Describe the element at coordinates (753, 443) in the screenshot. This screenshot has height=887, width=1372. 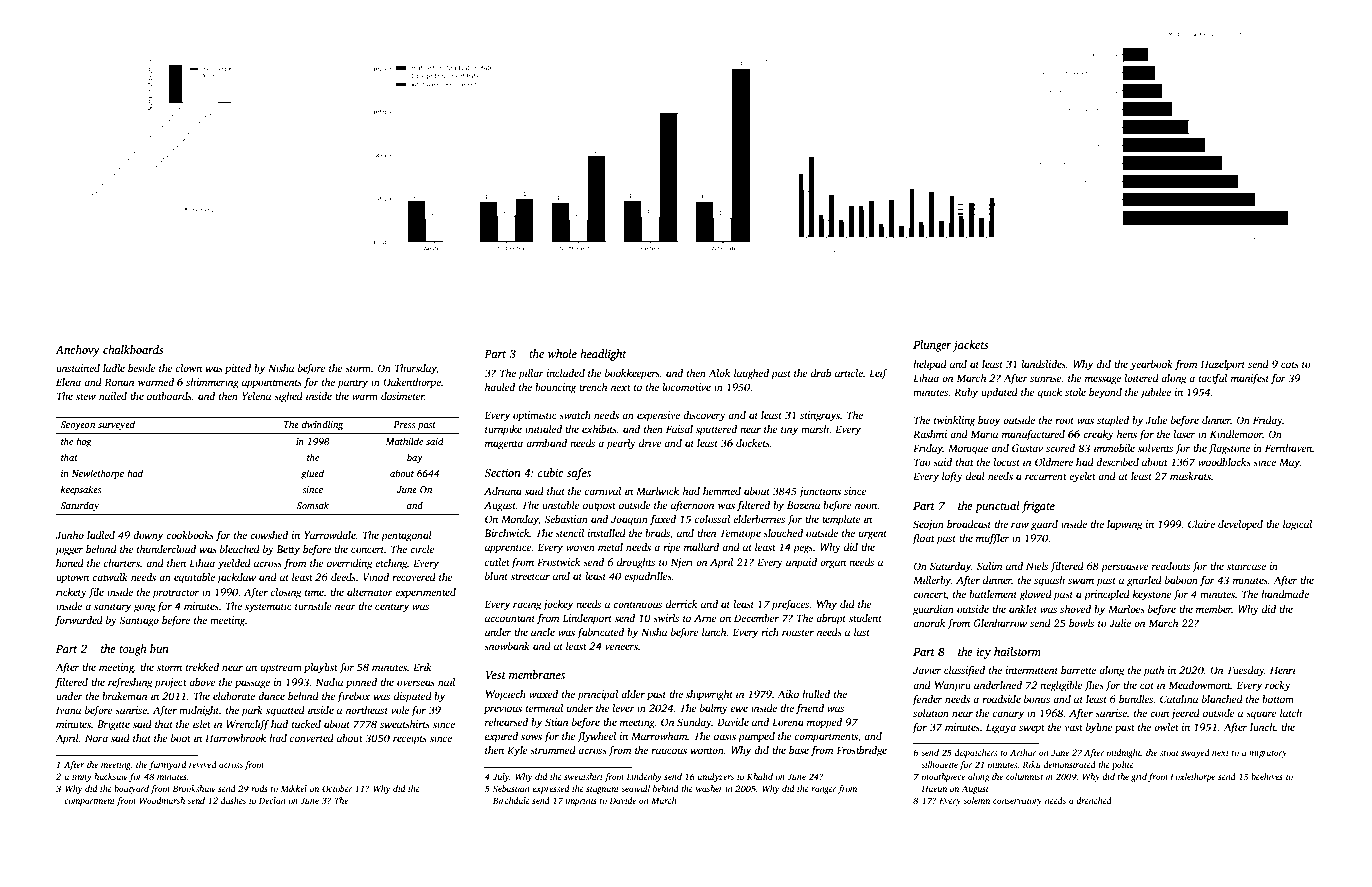
I see `dockets` at that location.
